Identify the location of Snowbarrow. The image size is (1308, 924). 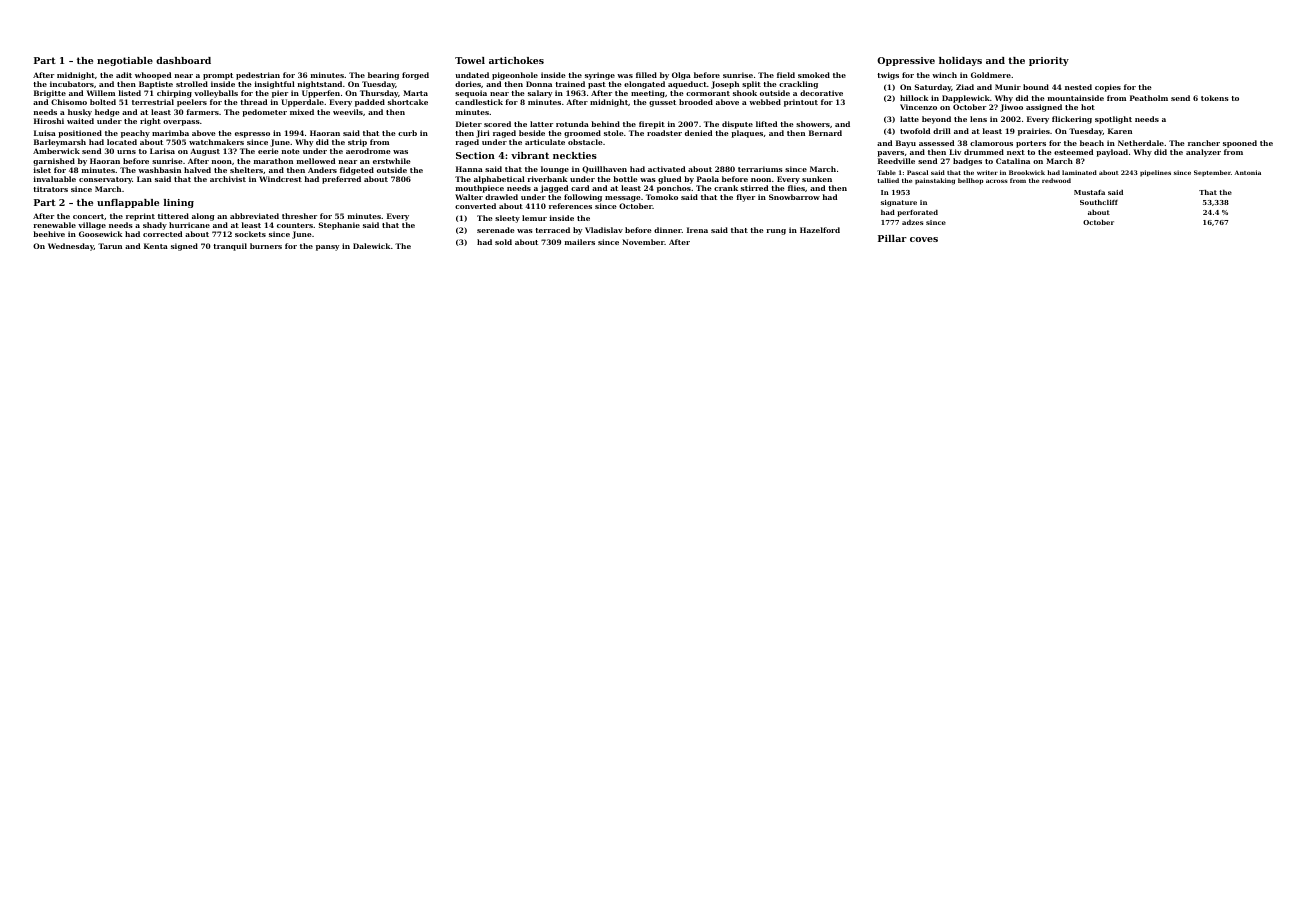
(794, 197).
